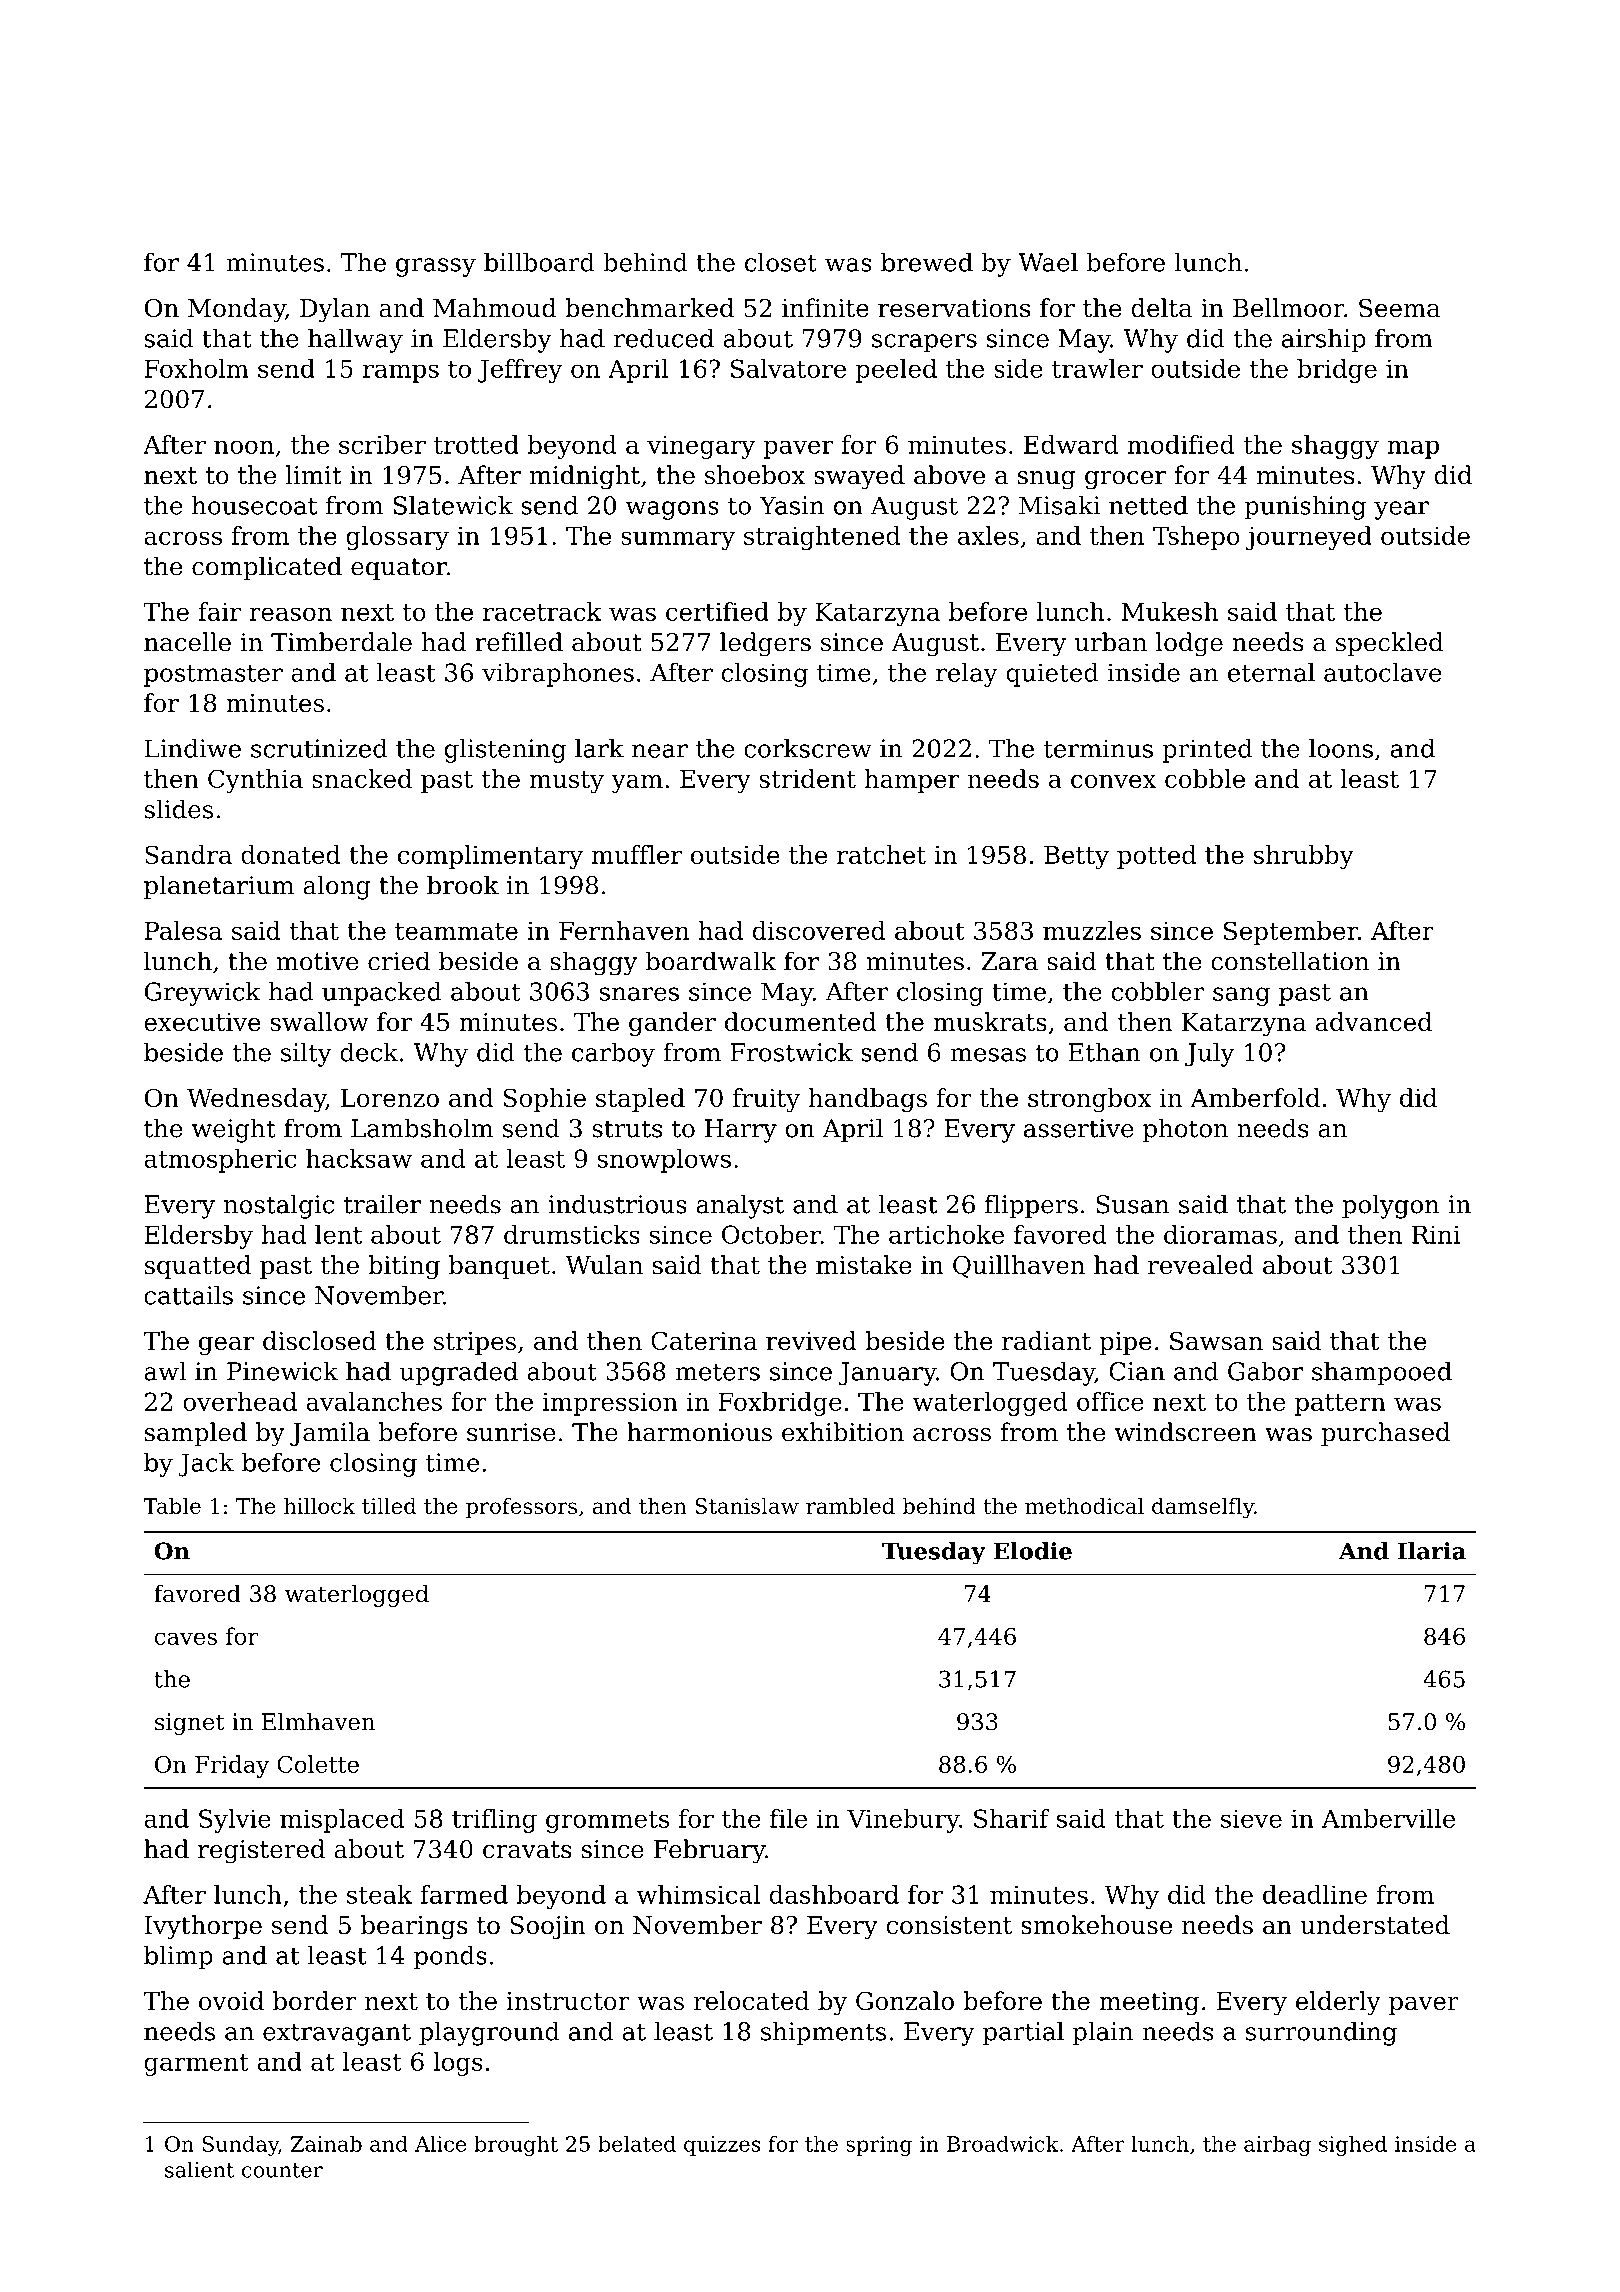 Image resolution: width=1620 pixels, height=2292 pixels. What do you see at coordinates (197, 368) in the screenshot?
I see `Foxholm` at bounding box center [197, 368].
